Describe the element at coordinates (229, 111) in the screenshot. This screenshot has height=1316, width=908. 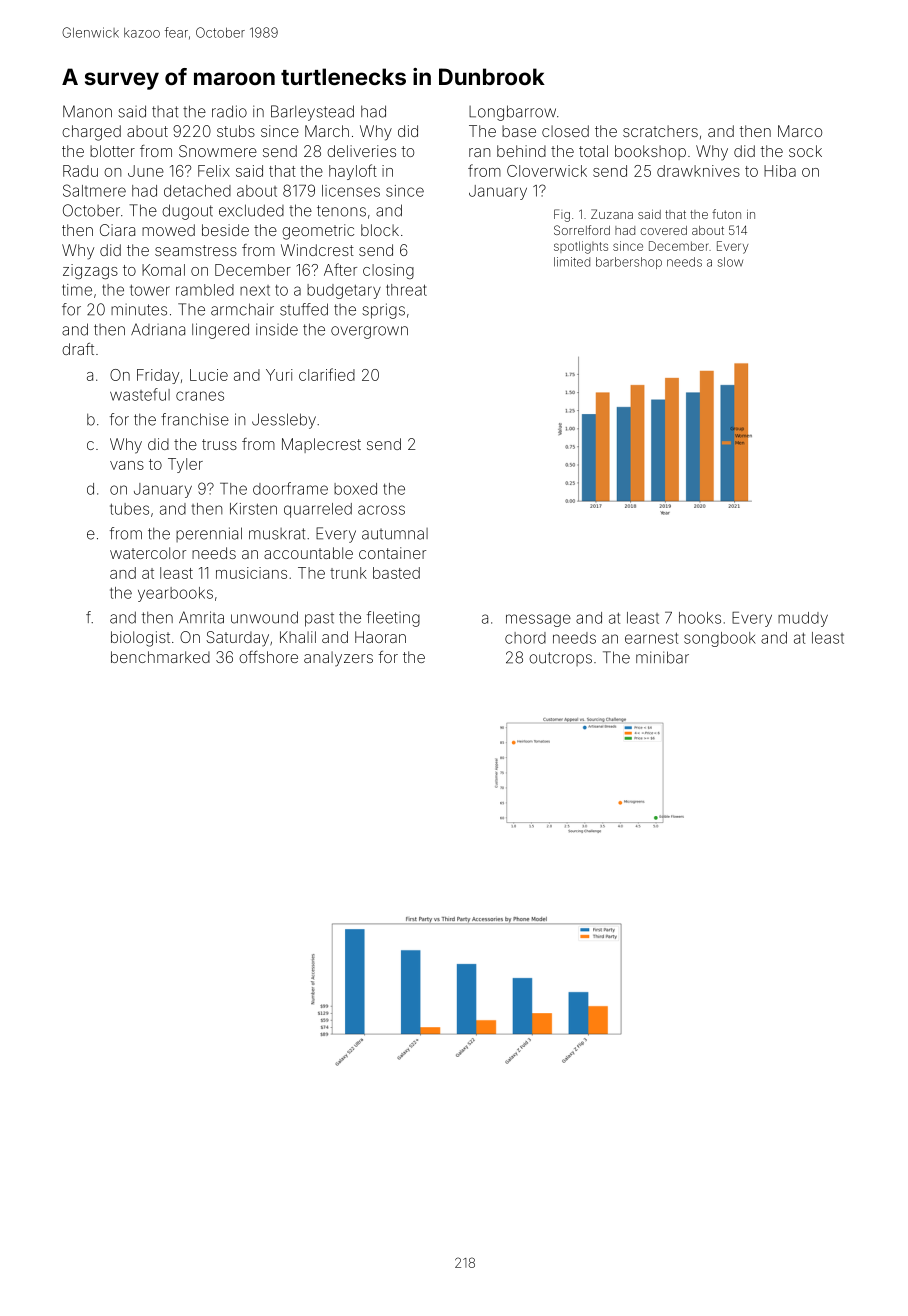
I see `radio` at that location.
